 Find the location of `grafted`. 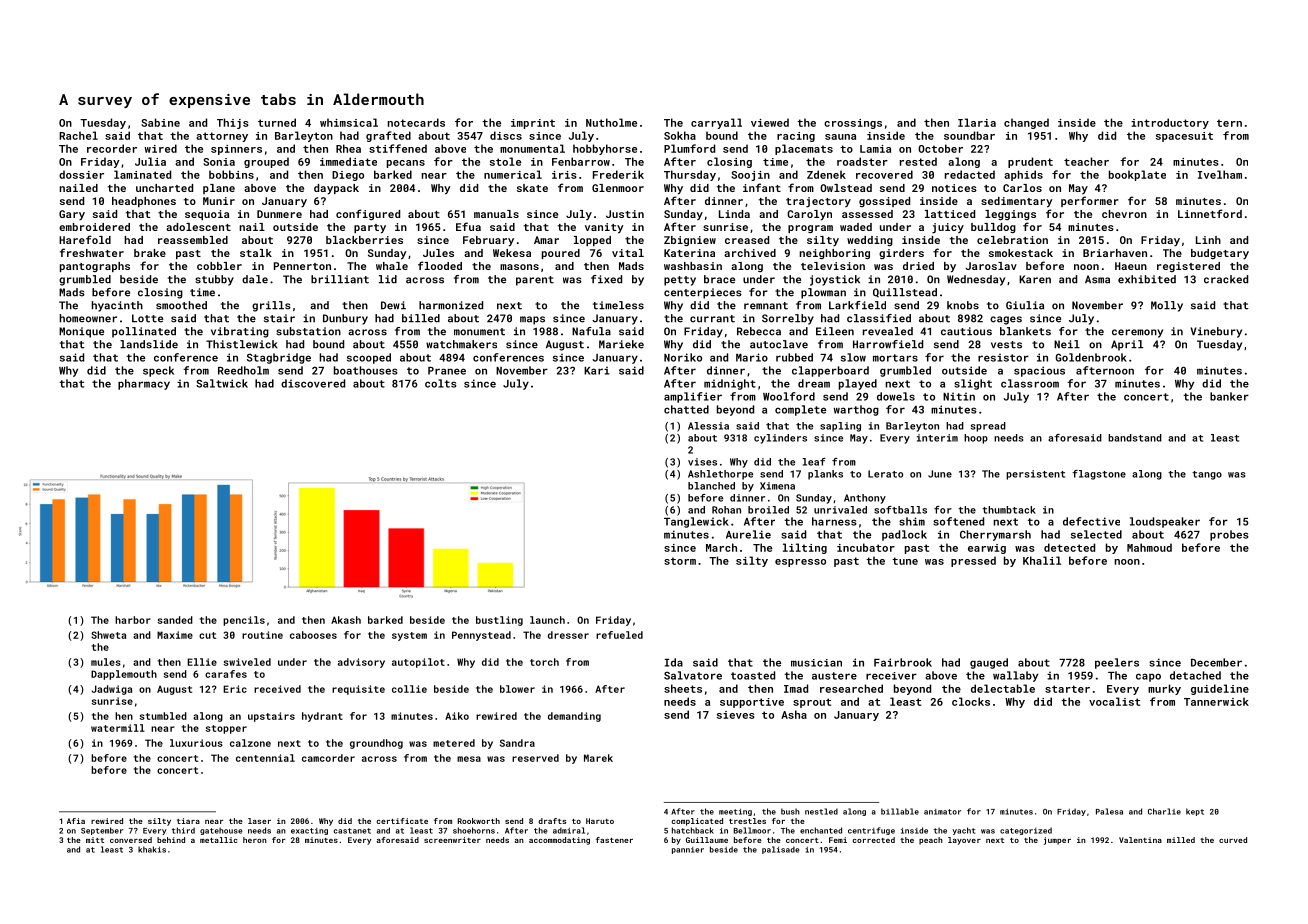

grafted is located at coordinates (388, 136).
